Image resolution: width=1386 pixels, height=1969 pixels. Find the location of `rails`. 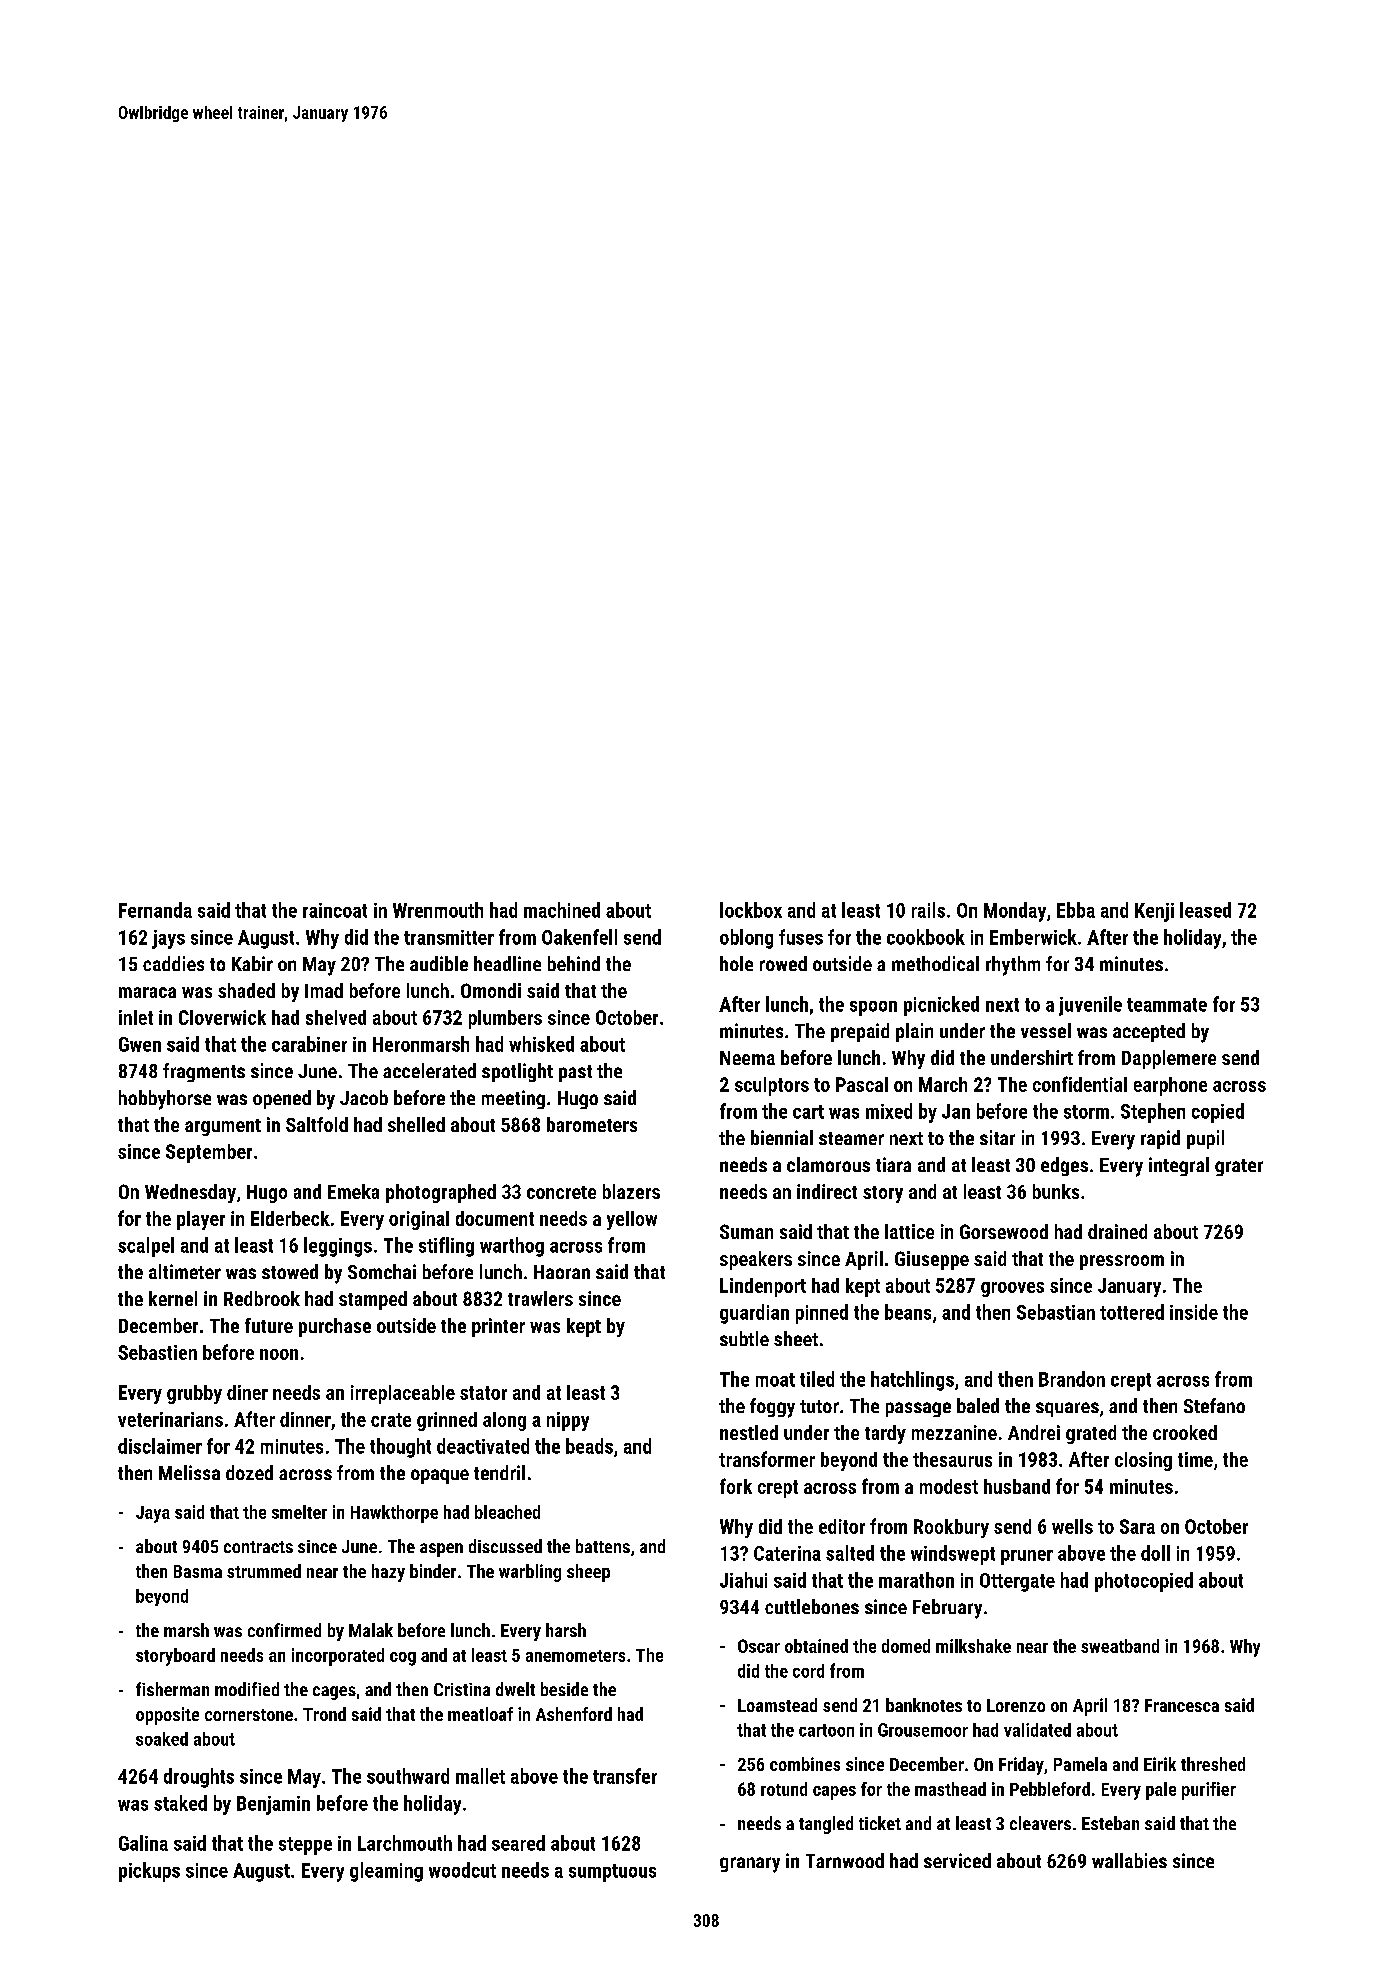

rails is located at coordinates (928, 910).
